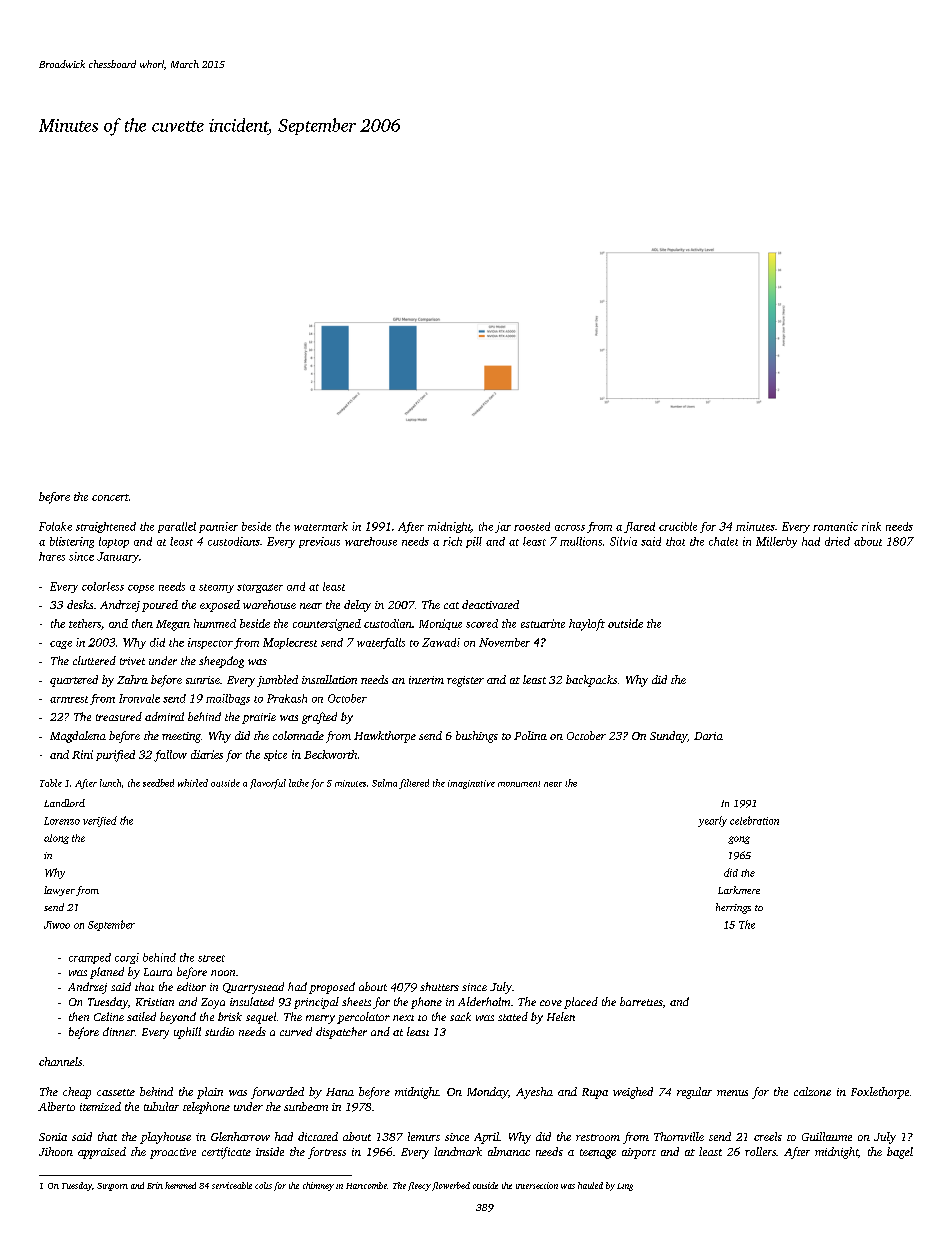 This screenshot has height=1233, width=952. What do you see at coordinates (513, 1016) in the screenshot?
I see `stated` at bounding box center [513, 1016].
